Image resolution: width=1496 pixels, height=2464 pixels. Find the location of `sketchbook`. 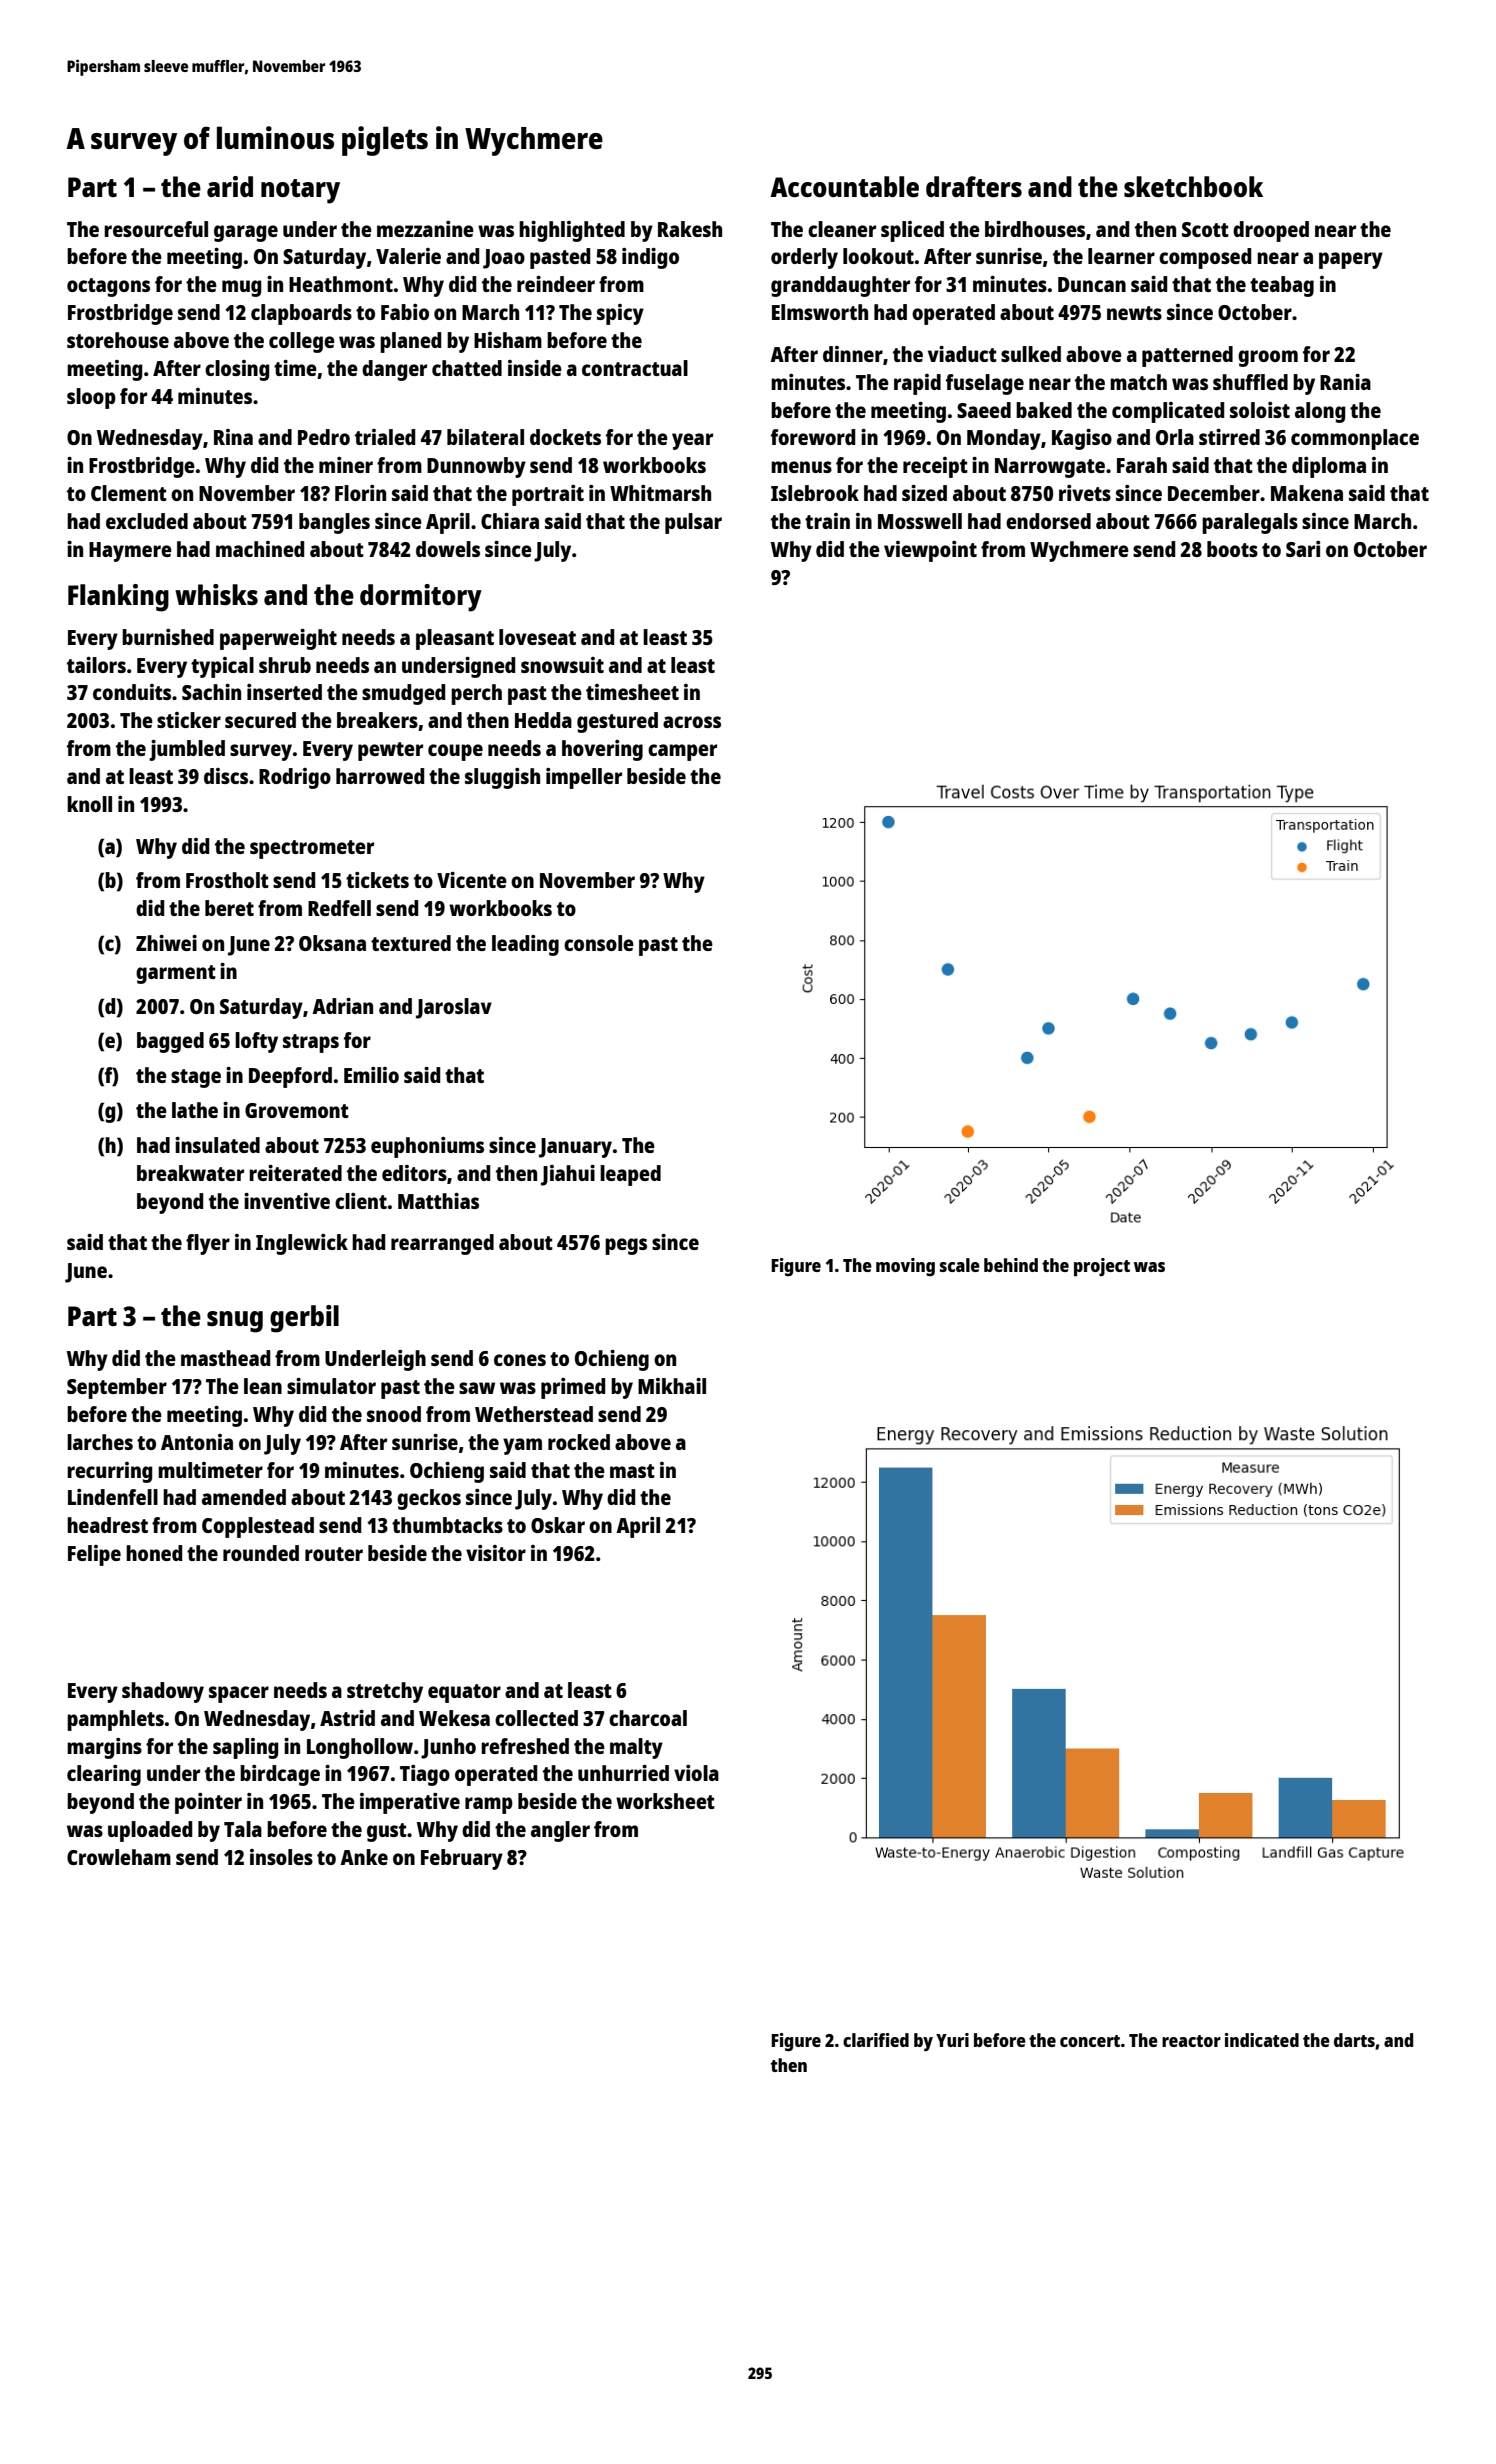

sketchbook is located at coordinates (1193, 186).
